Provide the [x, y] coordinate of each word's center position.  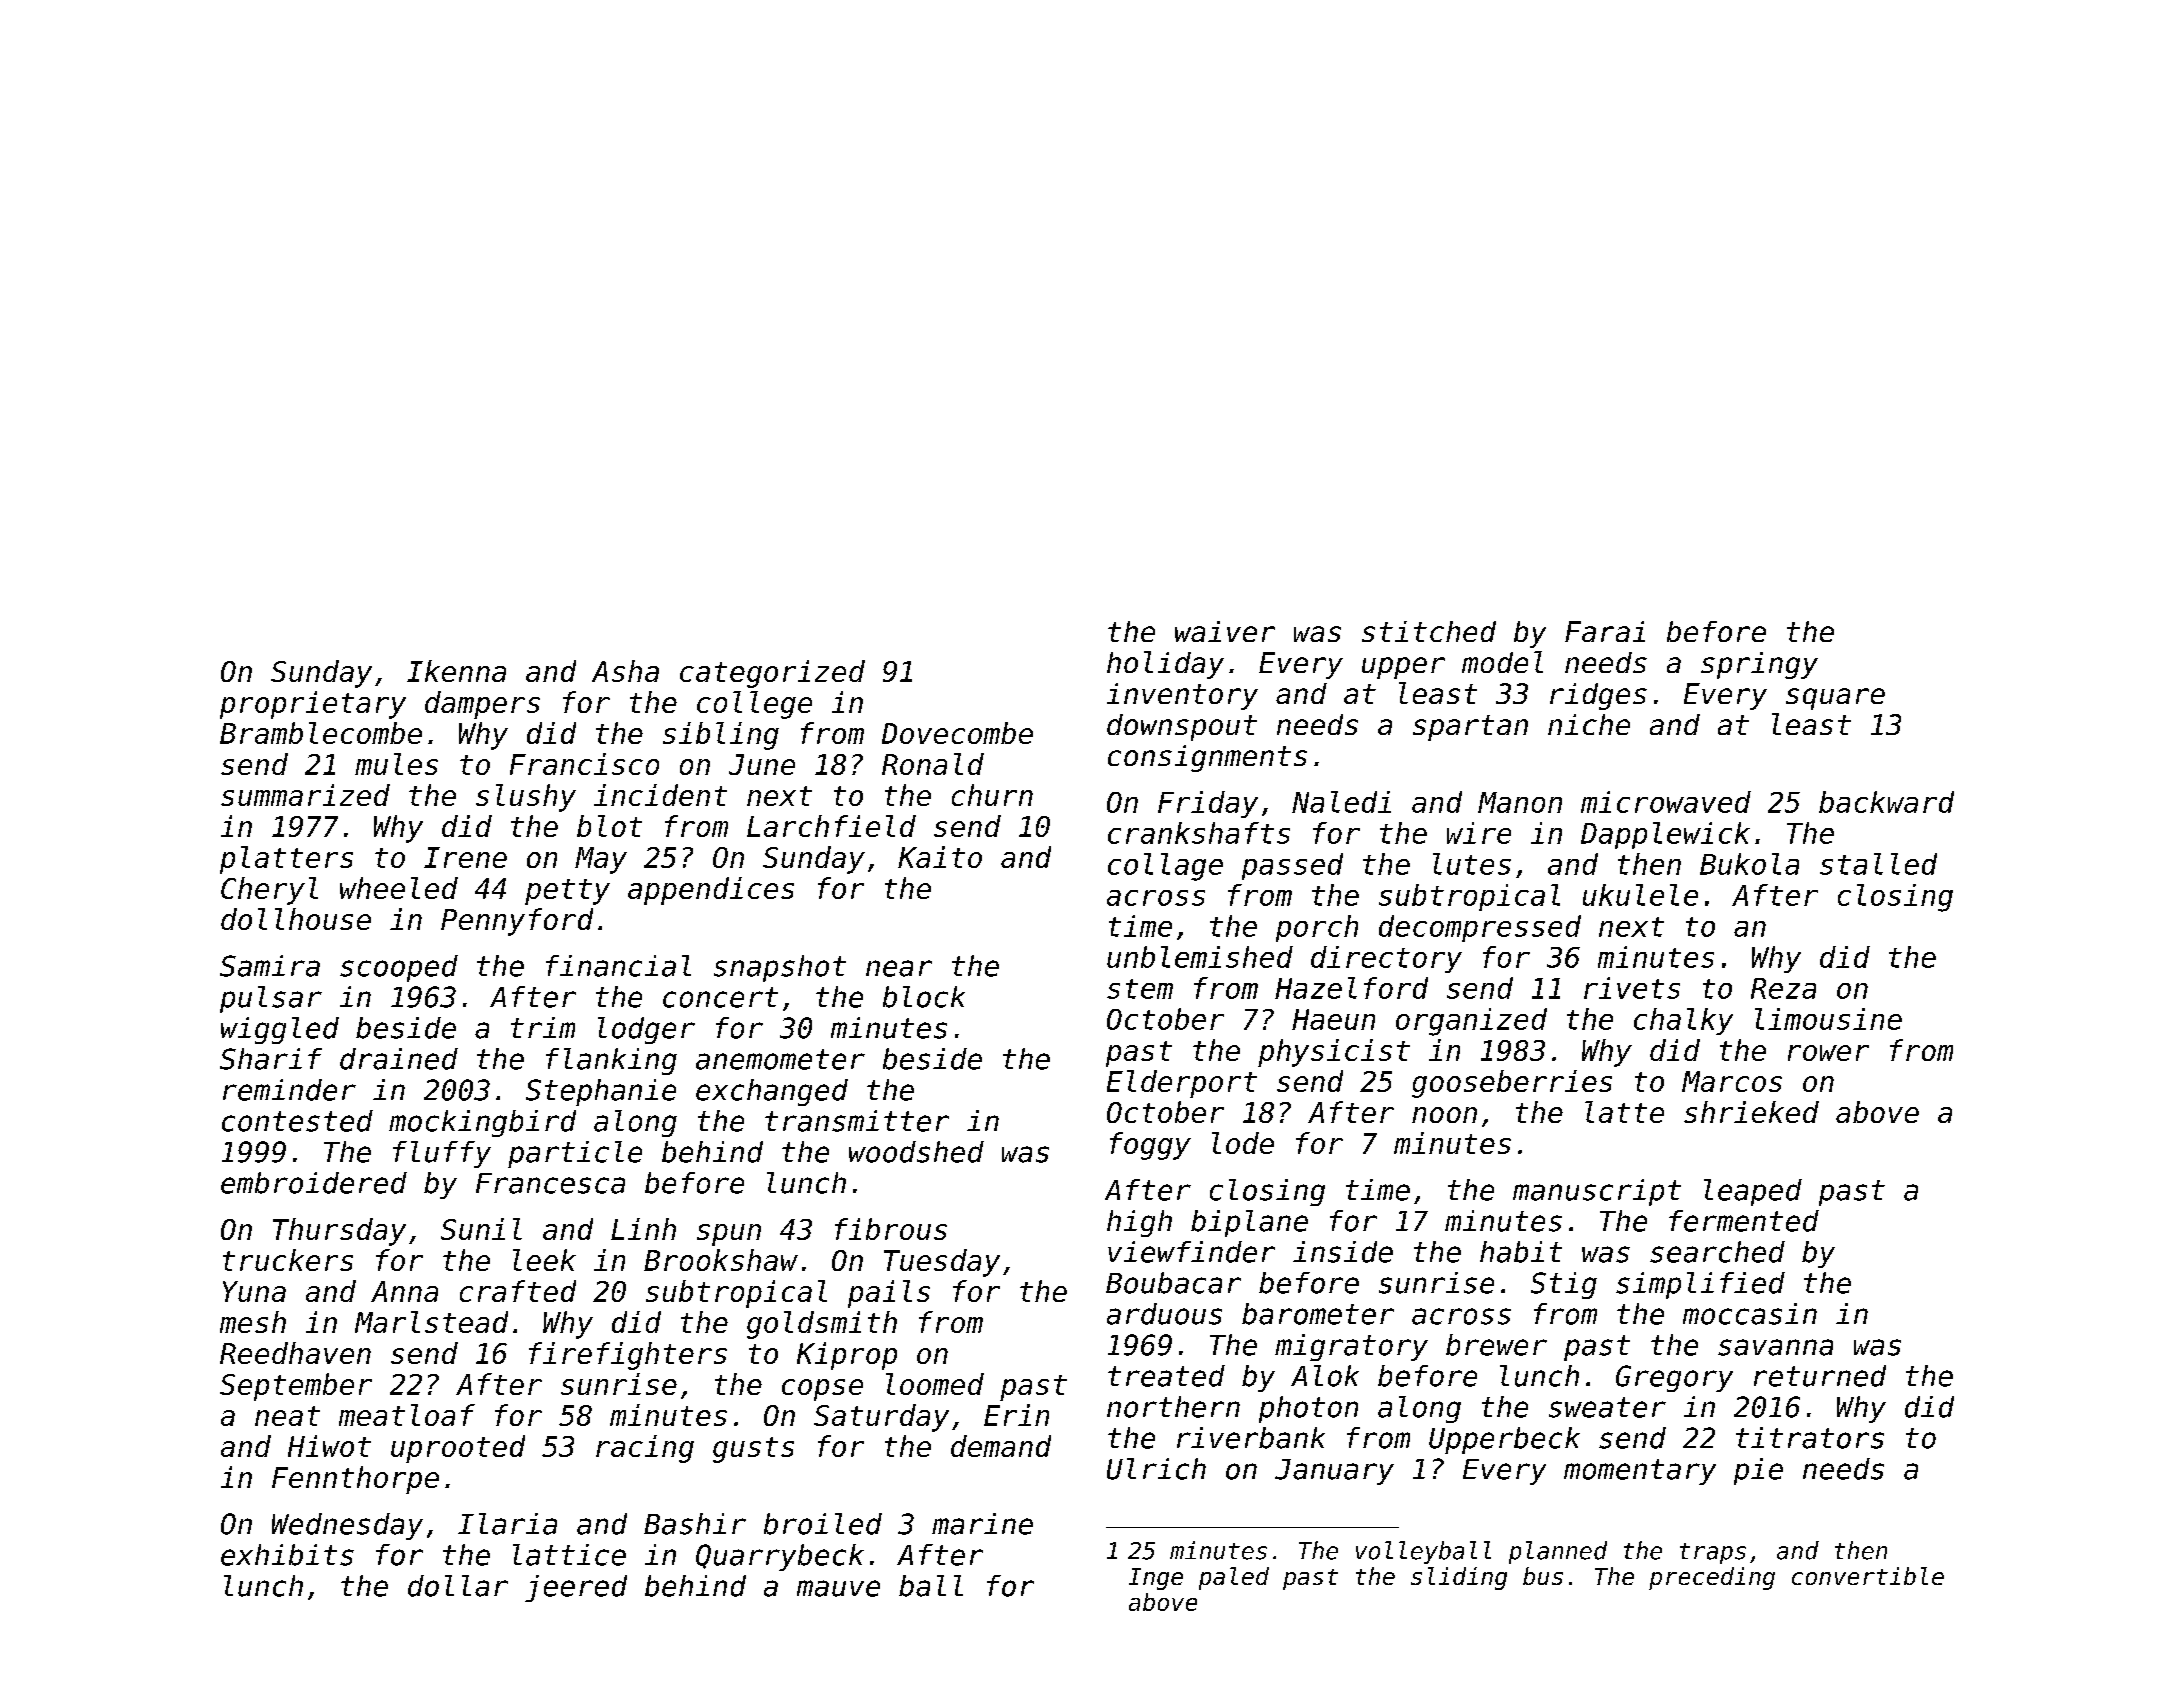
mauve [838, 1588]
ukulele [1640, 895]
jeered [576, 1588]
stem [1140, 989]
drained [399, 1059]
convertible [1868, 1576]
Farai [1605, 631]
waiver [1225, 631]
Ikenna [456, 671]
